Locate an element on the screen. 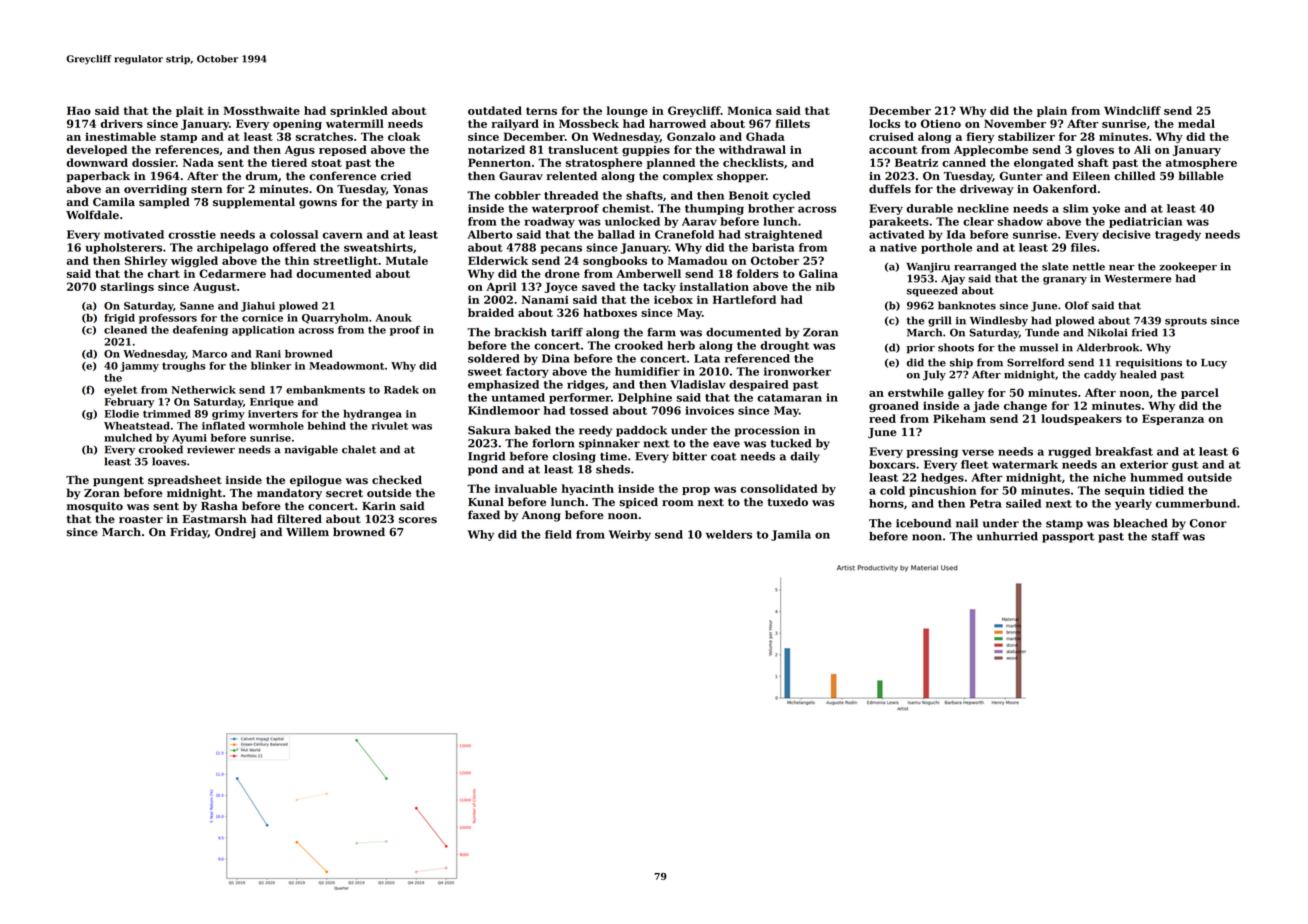 The height and width of the screenshot is (924, 1308). granary is located at coordinates (1065, 281).
